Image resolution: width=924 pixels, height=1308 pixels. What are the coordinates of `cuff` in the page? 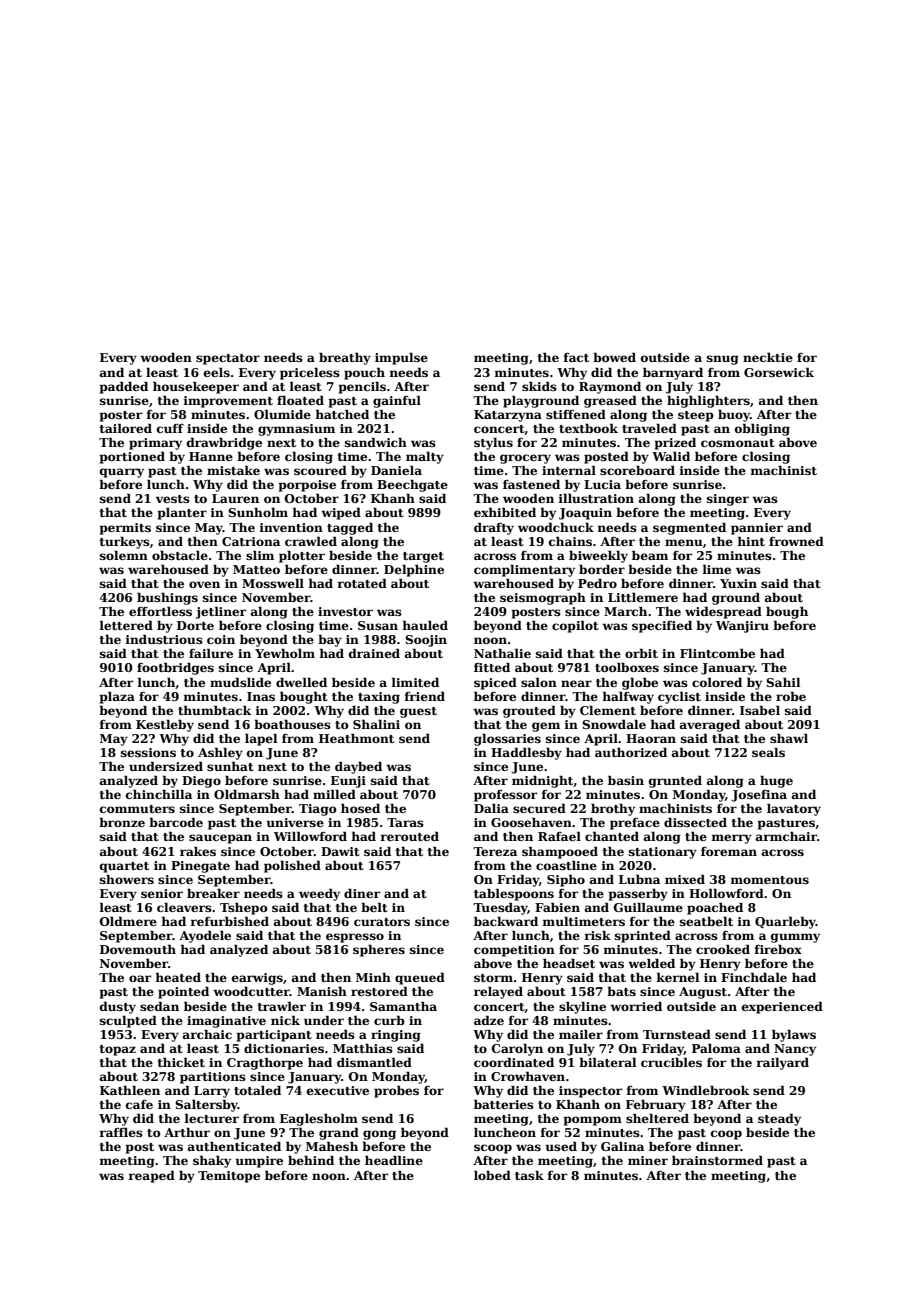 It's located at (170, 428).
